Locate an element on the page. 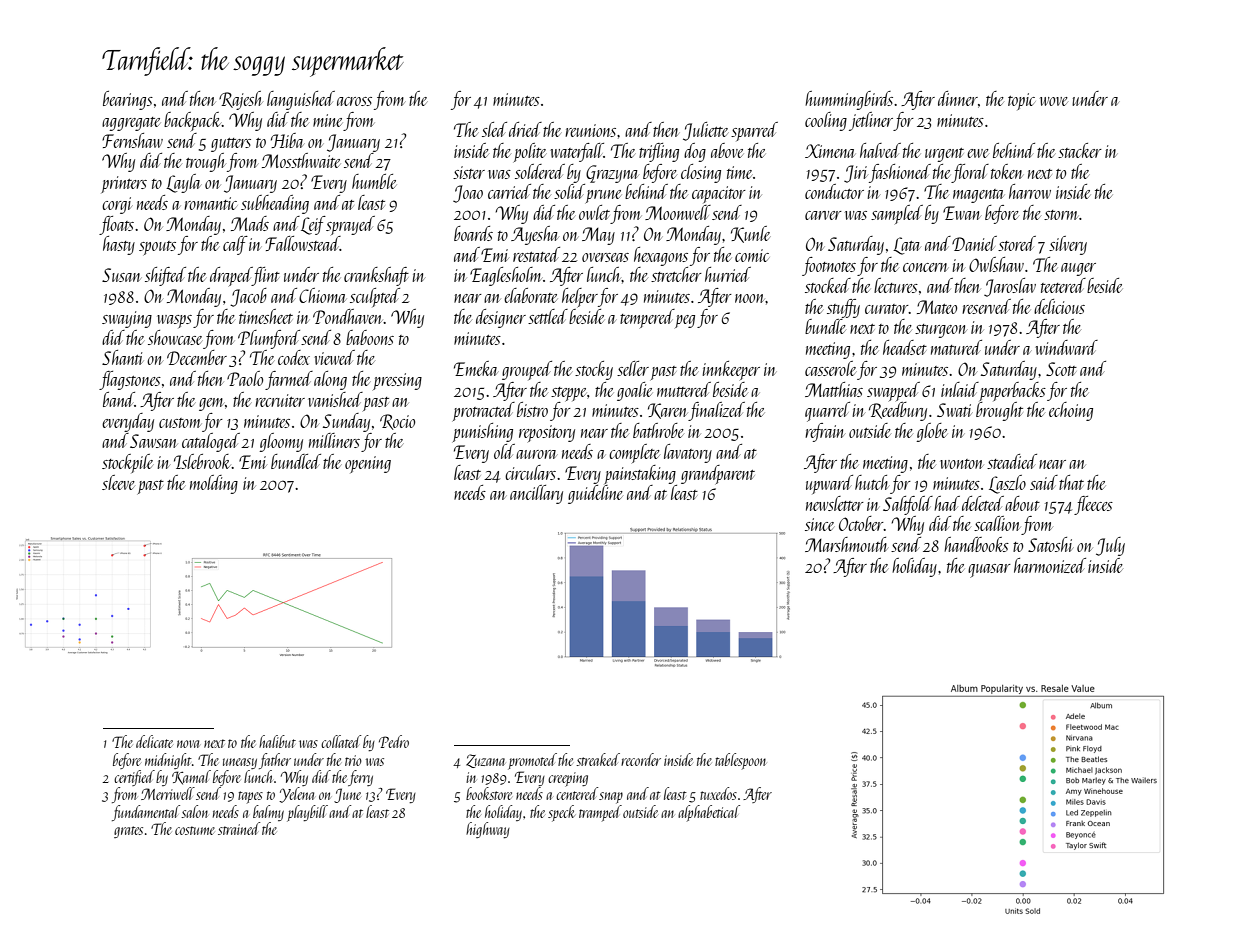 This page has width=1233, height=952. fleeces is located at coordinates (1093, 505).
